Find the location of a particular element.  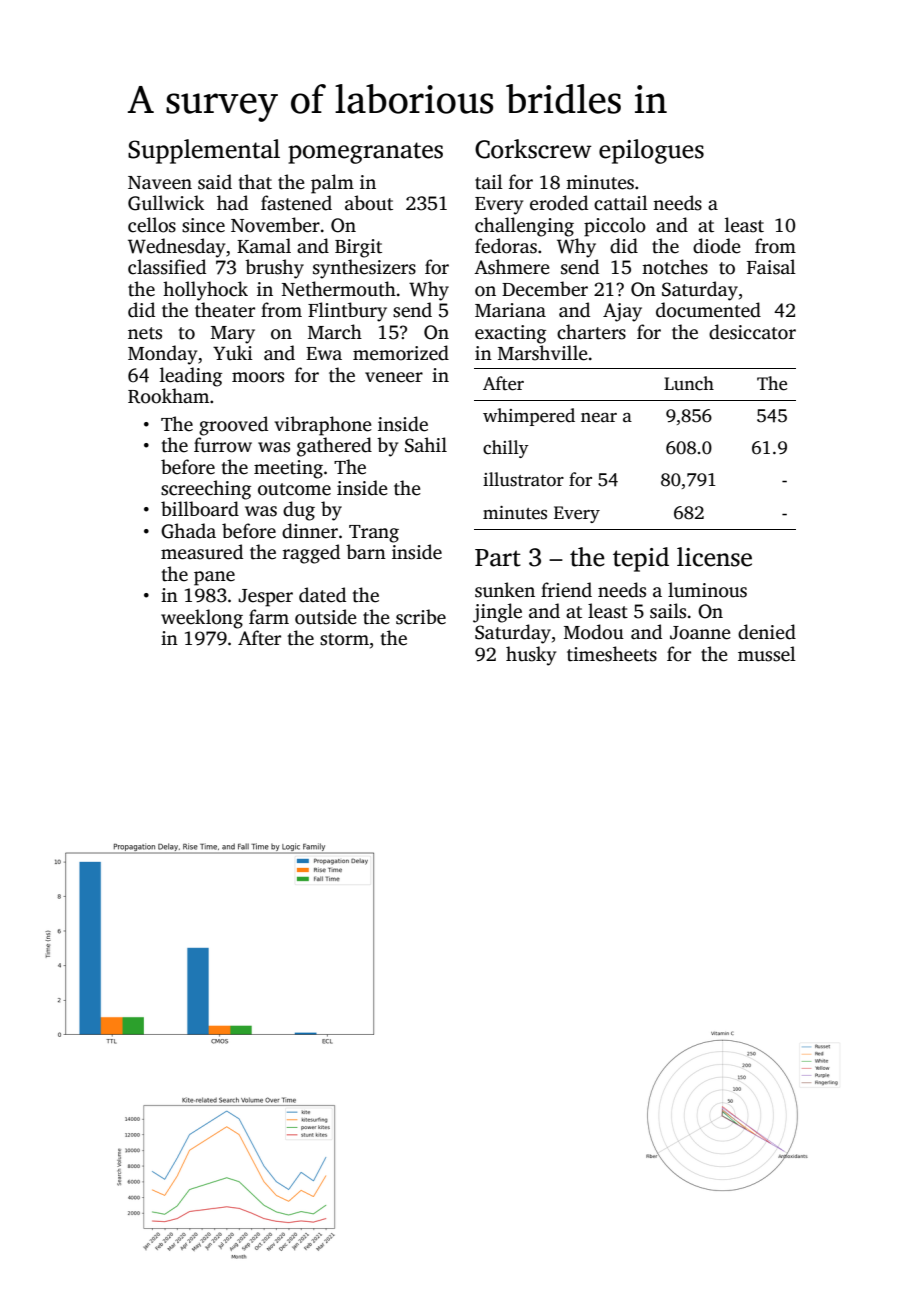

weeklong is located at coordinates (202, 619).
